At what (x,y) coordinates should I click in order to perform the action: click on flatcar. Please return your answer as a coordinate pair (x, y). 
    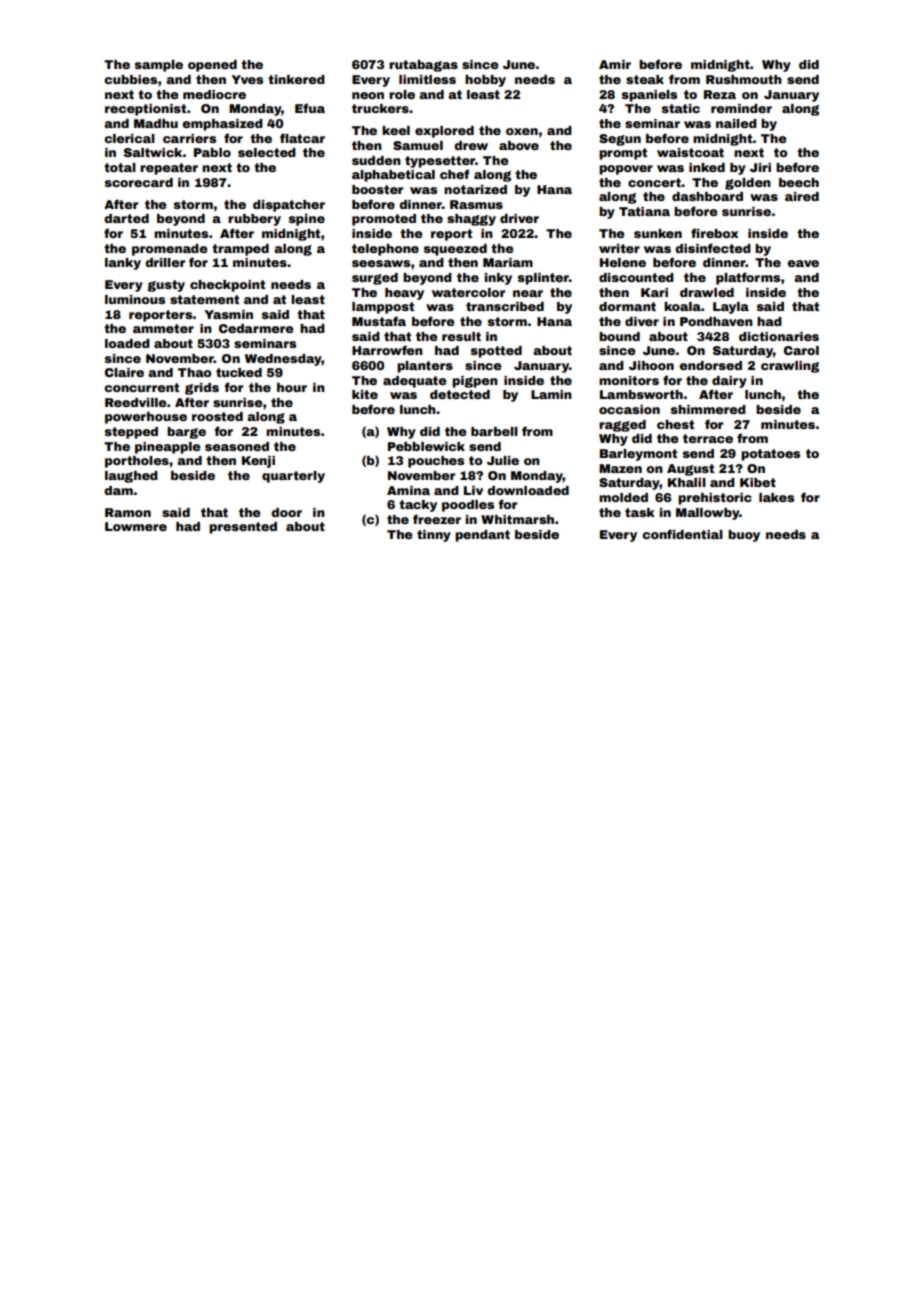
    Looking at the image, I should click on (302, 138).
